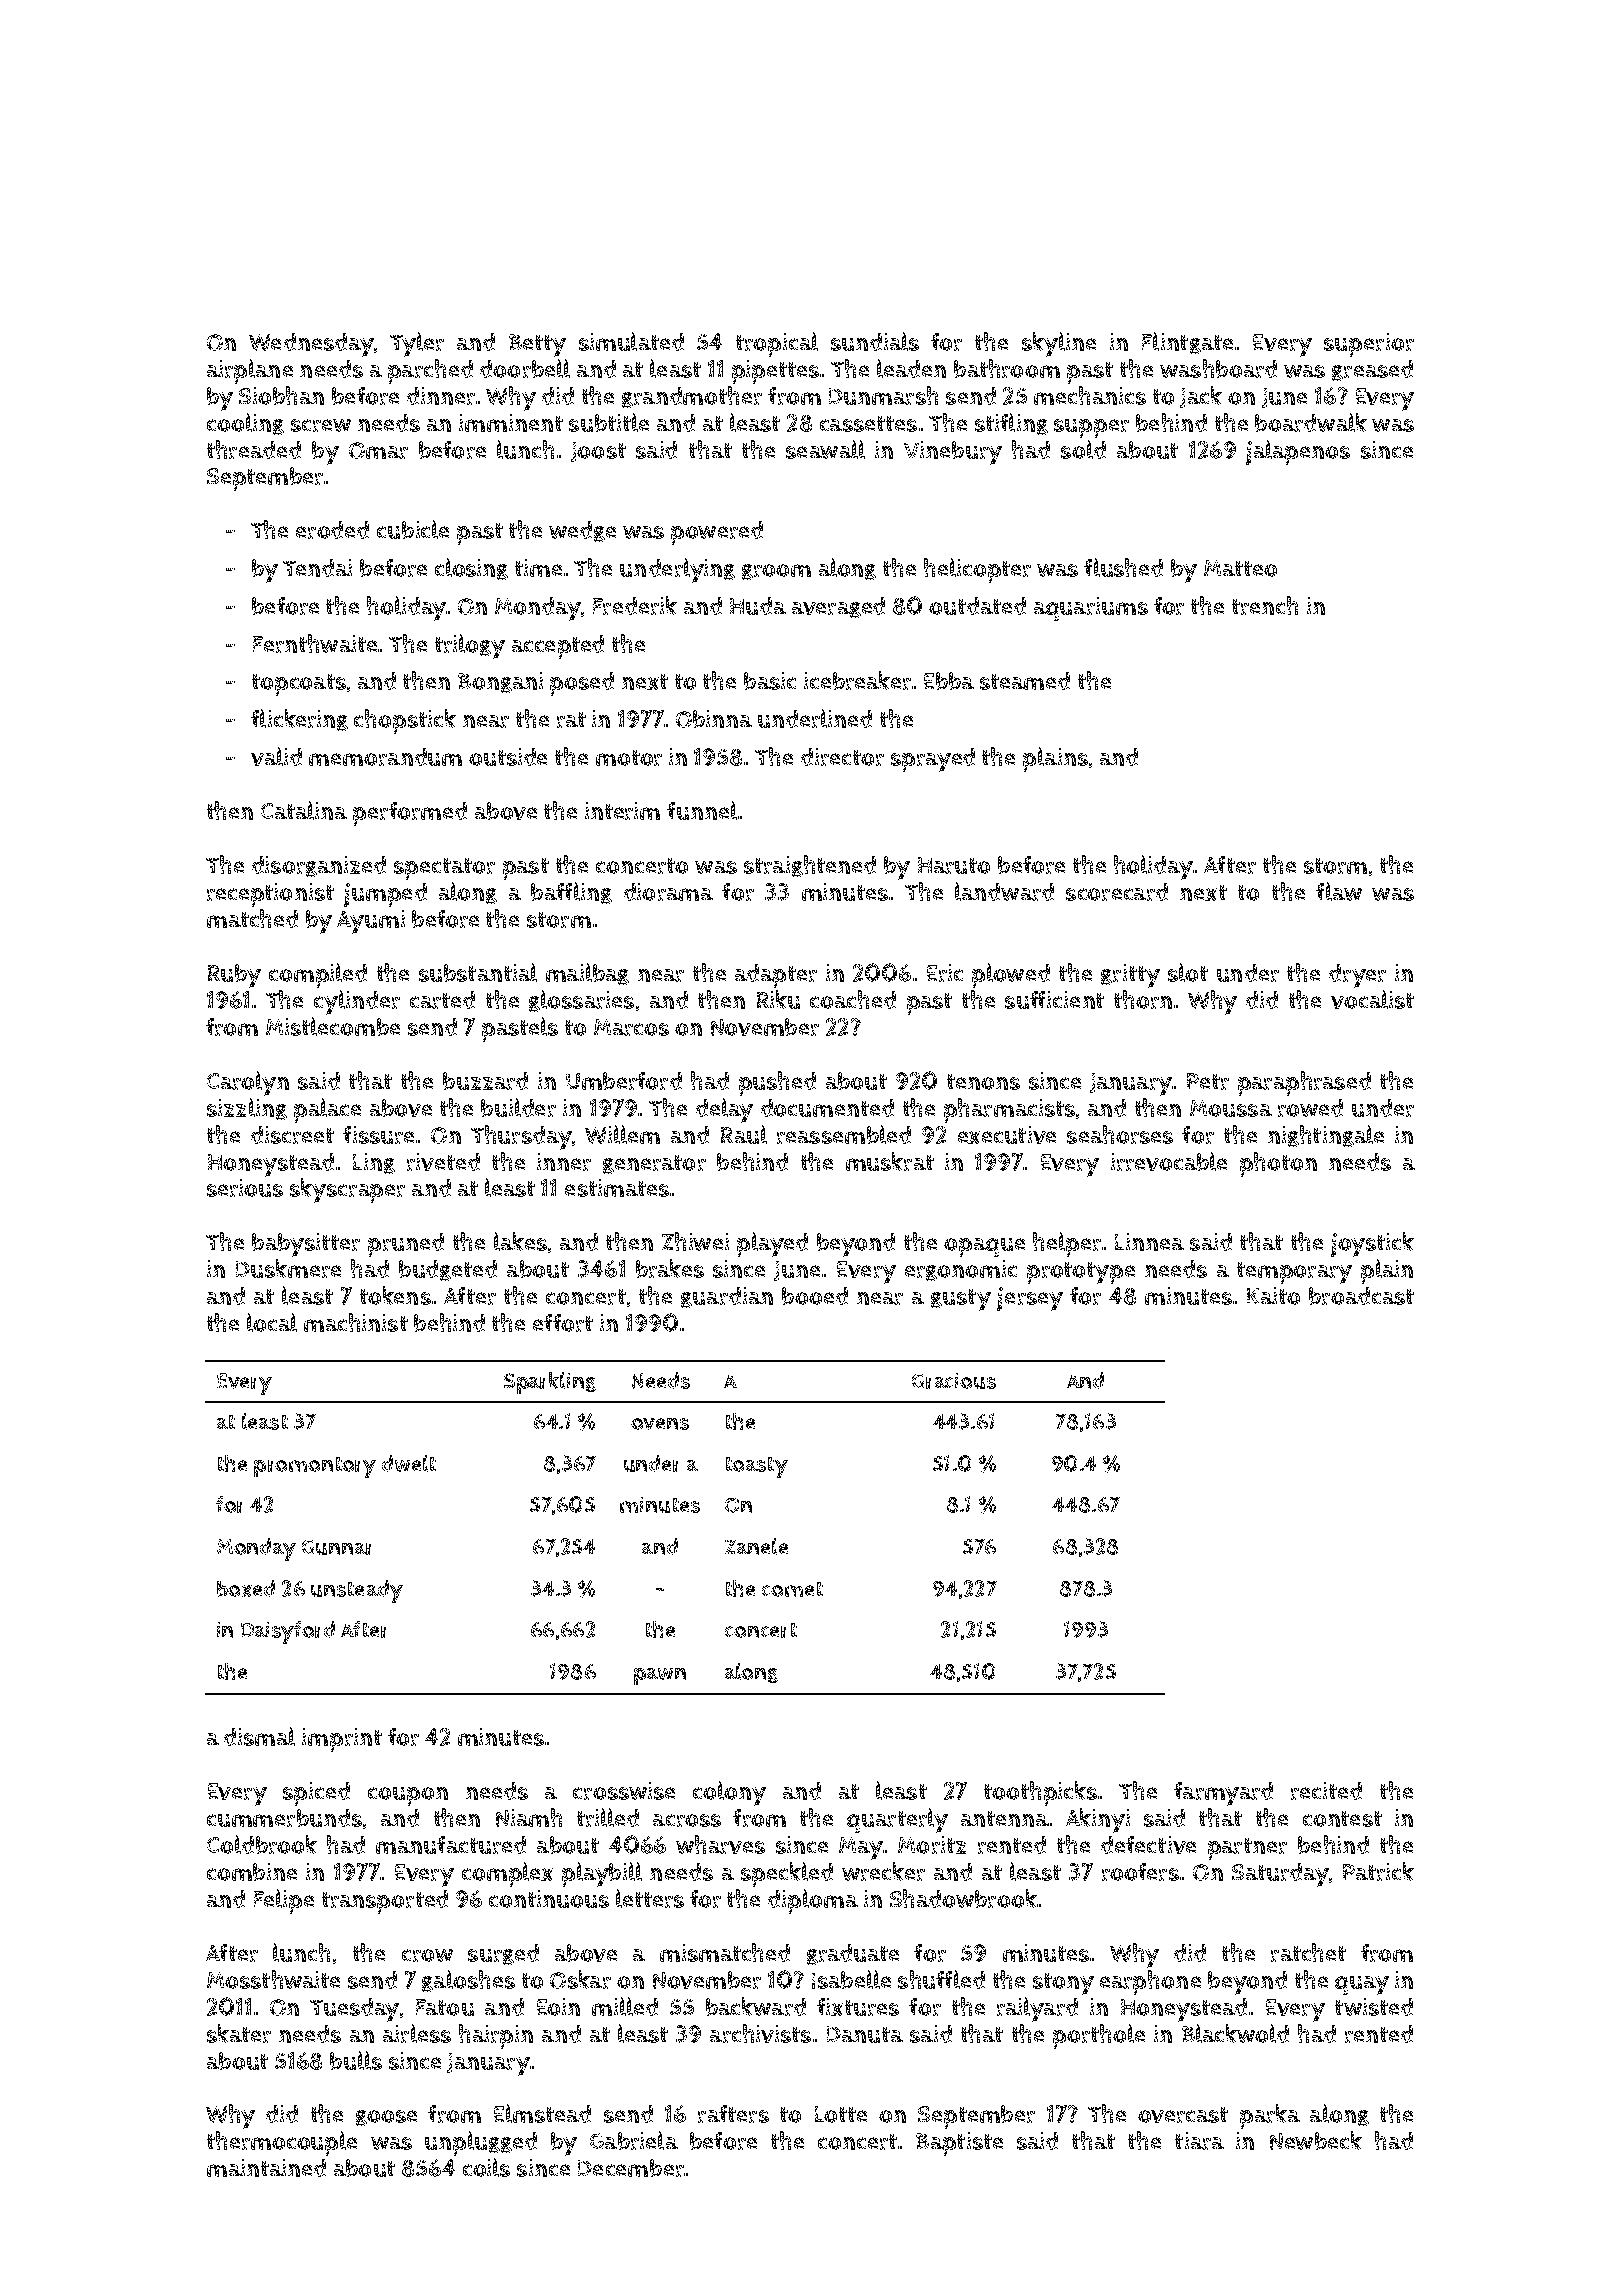  I want to click on dwelt, so click(409, 1463).
